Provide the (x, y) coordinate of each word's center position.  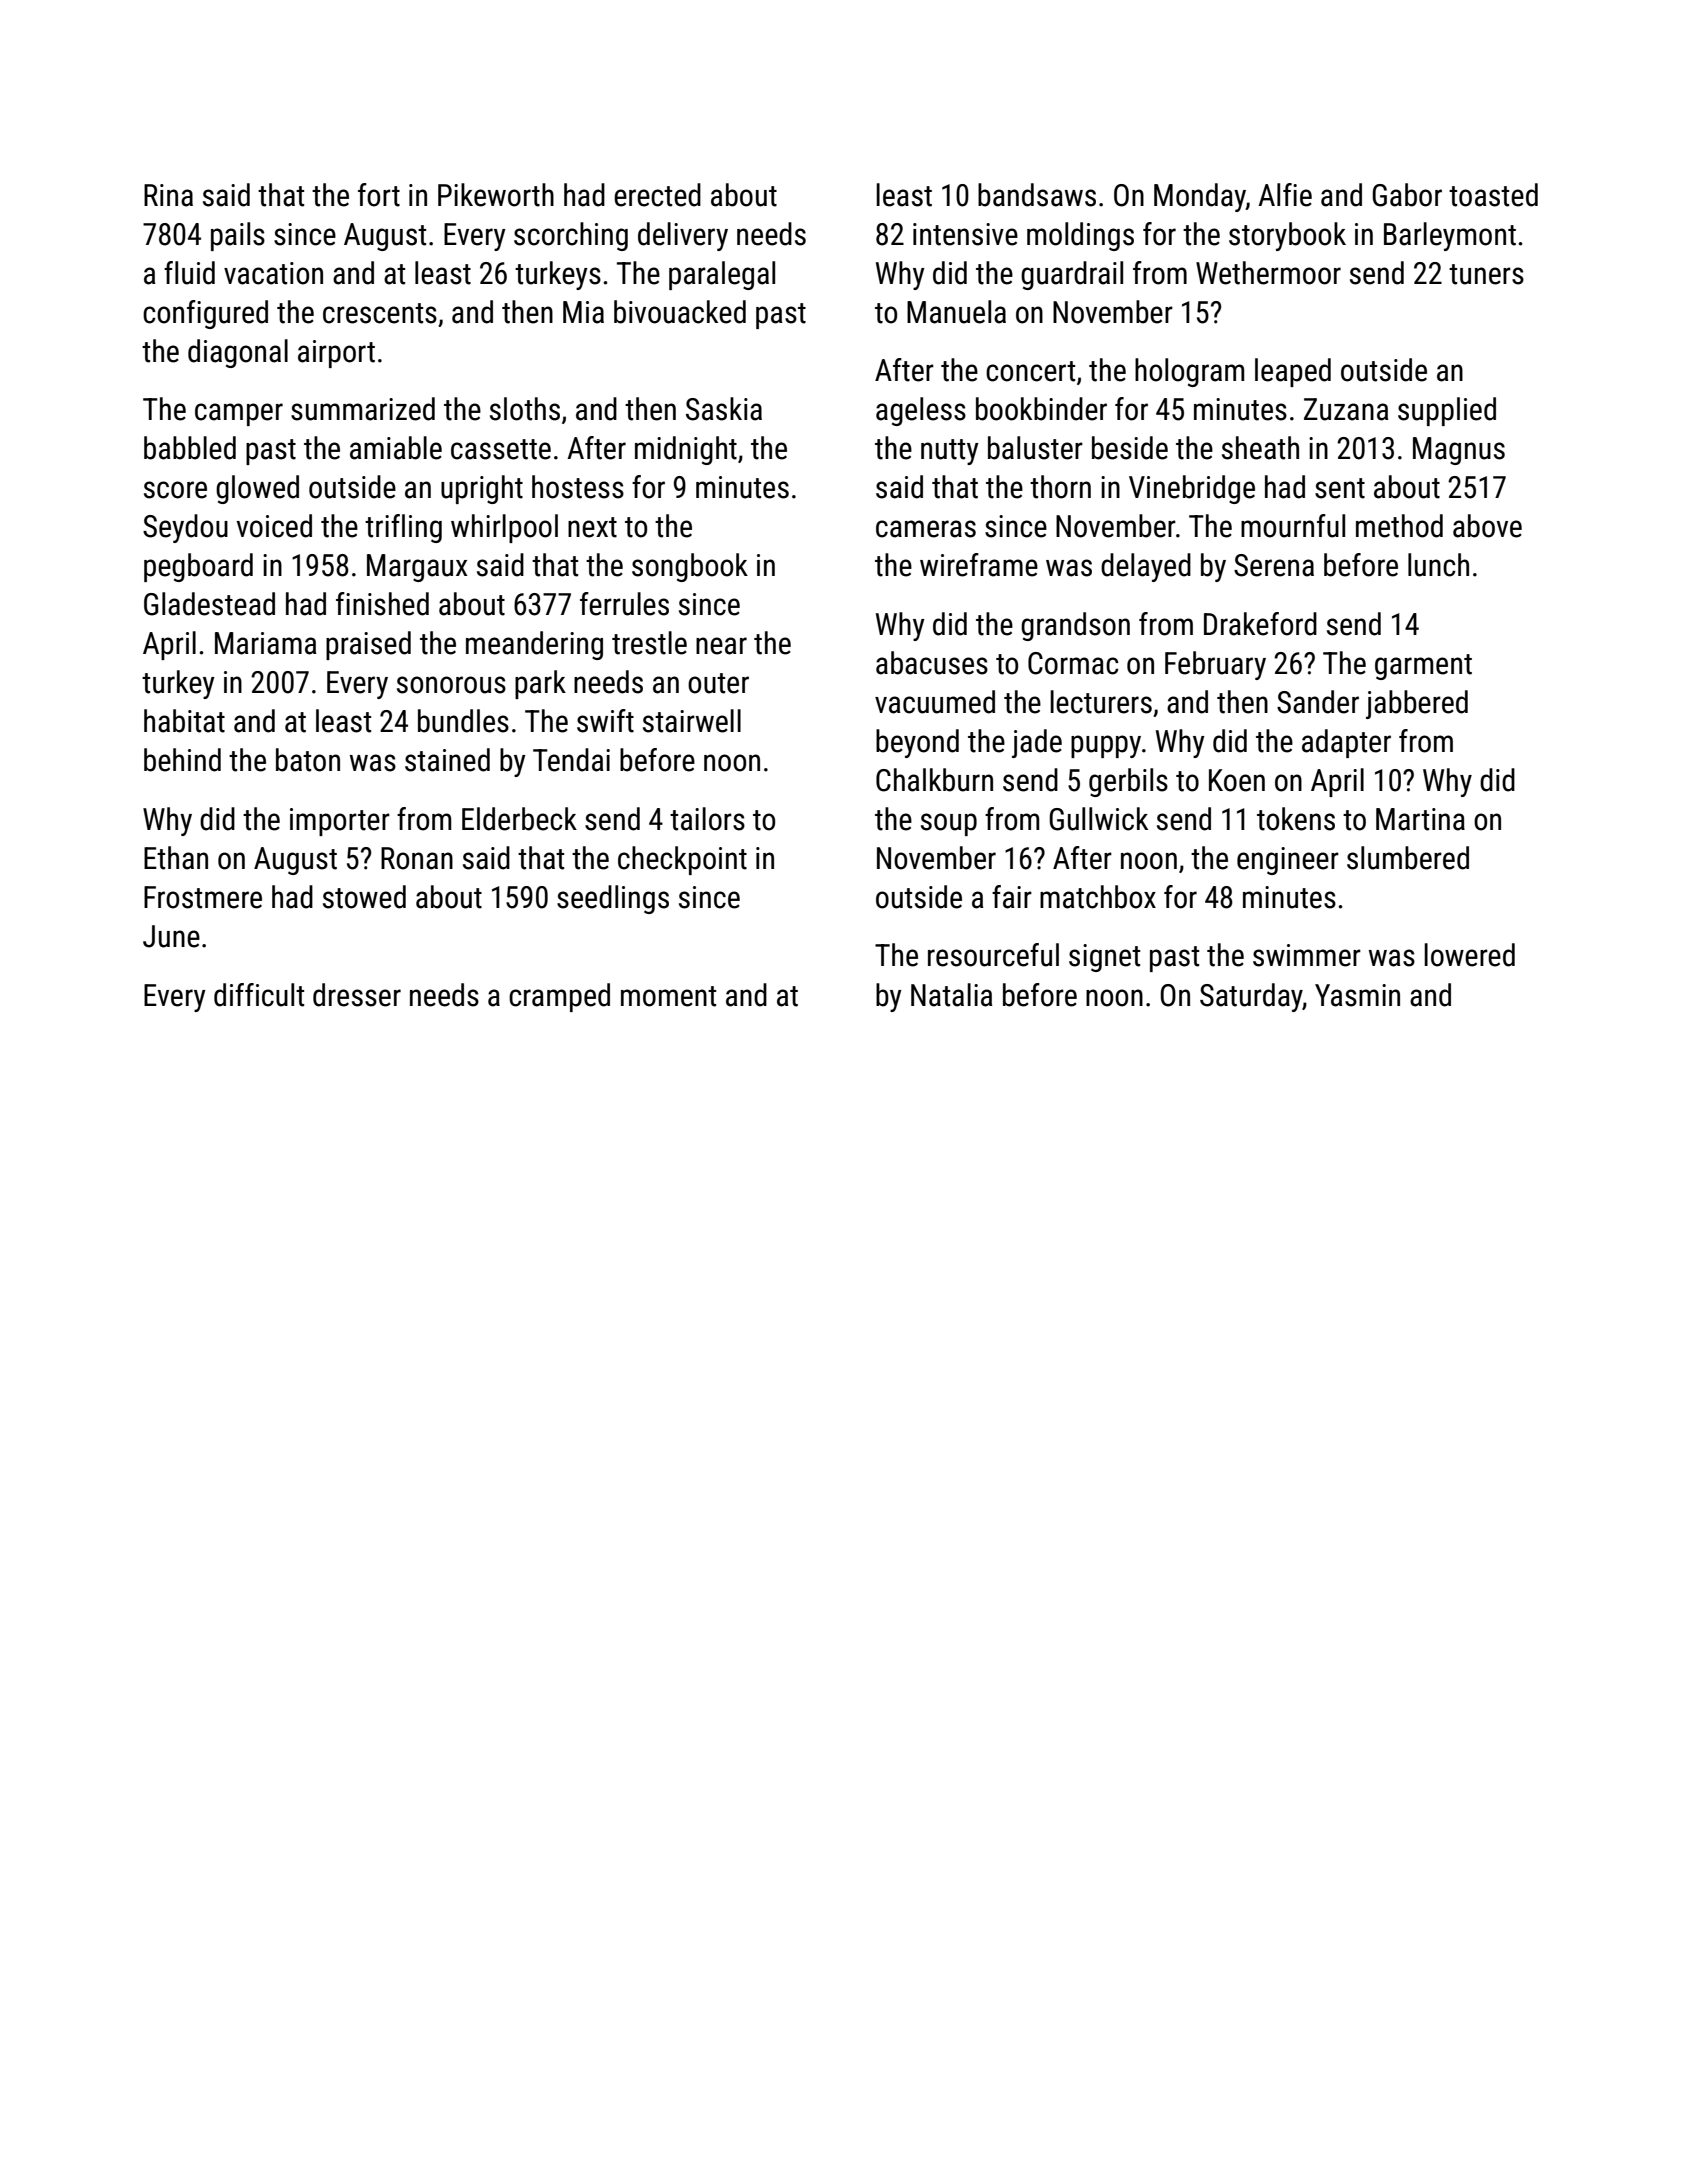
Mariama (265, 643)
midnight (686, 450)
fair (1012, 897)
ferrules (624, 604)
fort (379, 195)
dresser (357, 995)
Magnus (1459, 451)
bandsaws (1037, 195)
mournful (1293, 526)
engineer (1288, 861)
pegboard (198, 567)
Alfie (1285, 195)
